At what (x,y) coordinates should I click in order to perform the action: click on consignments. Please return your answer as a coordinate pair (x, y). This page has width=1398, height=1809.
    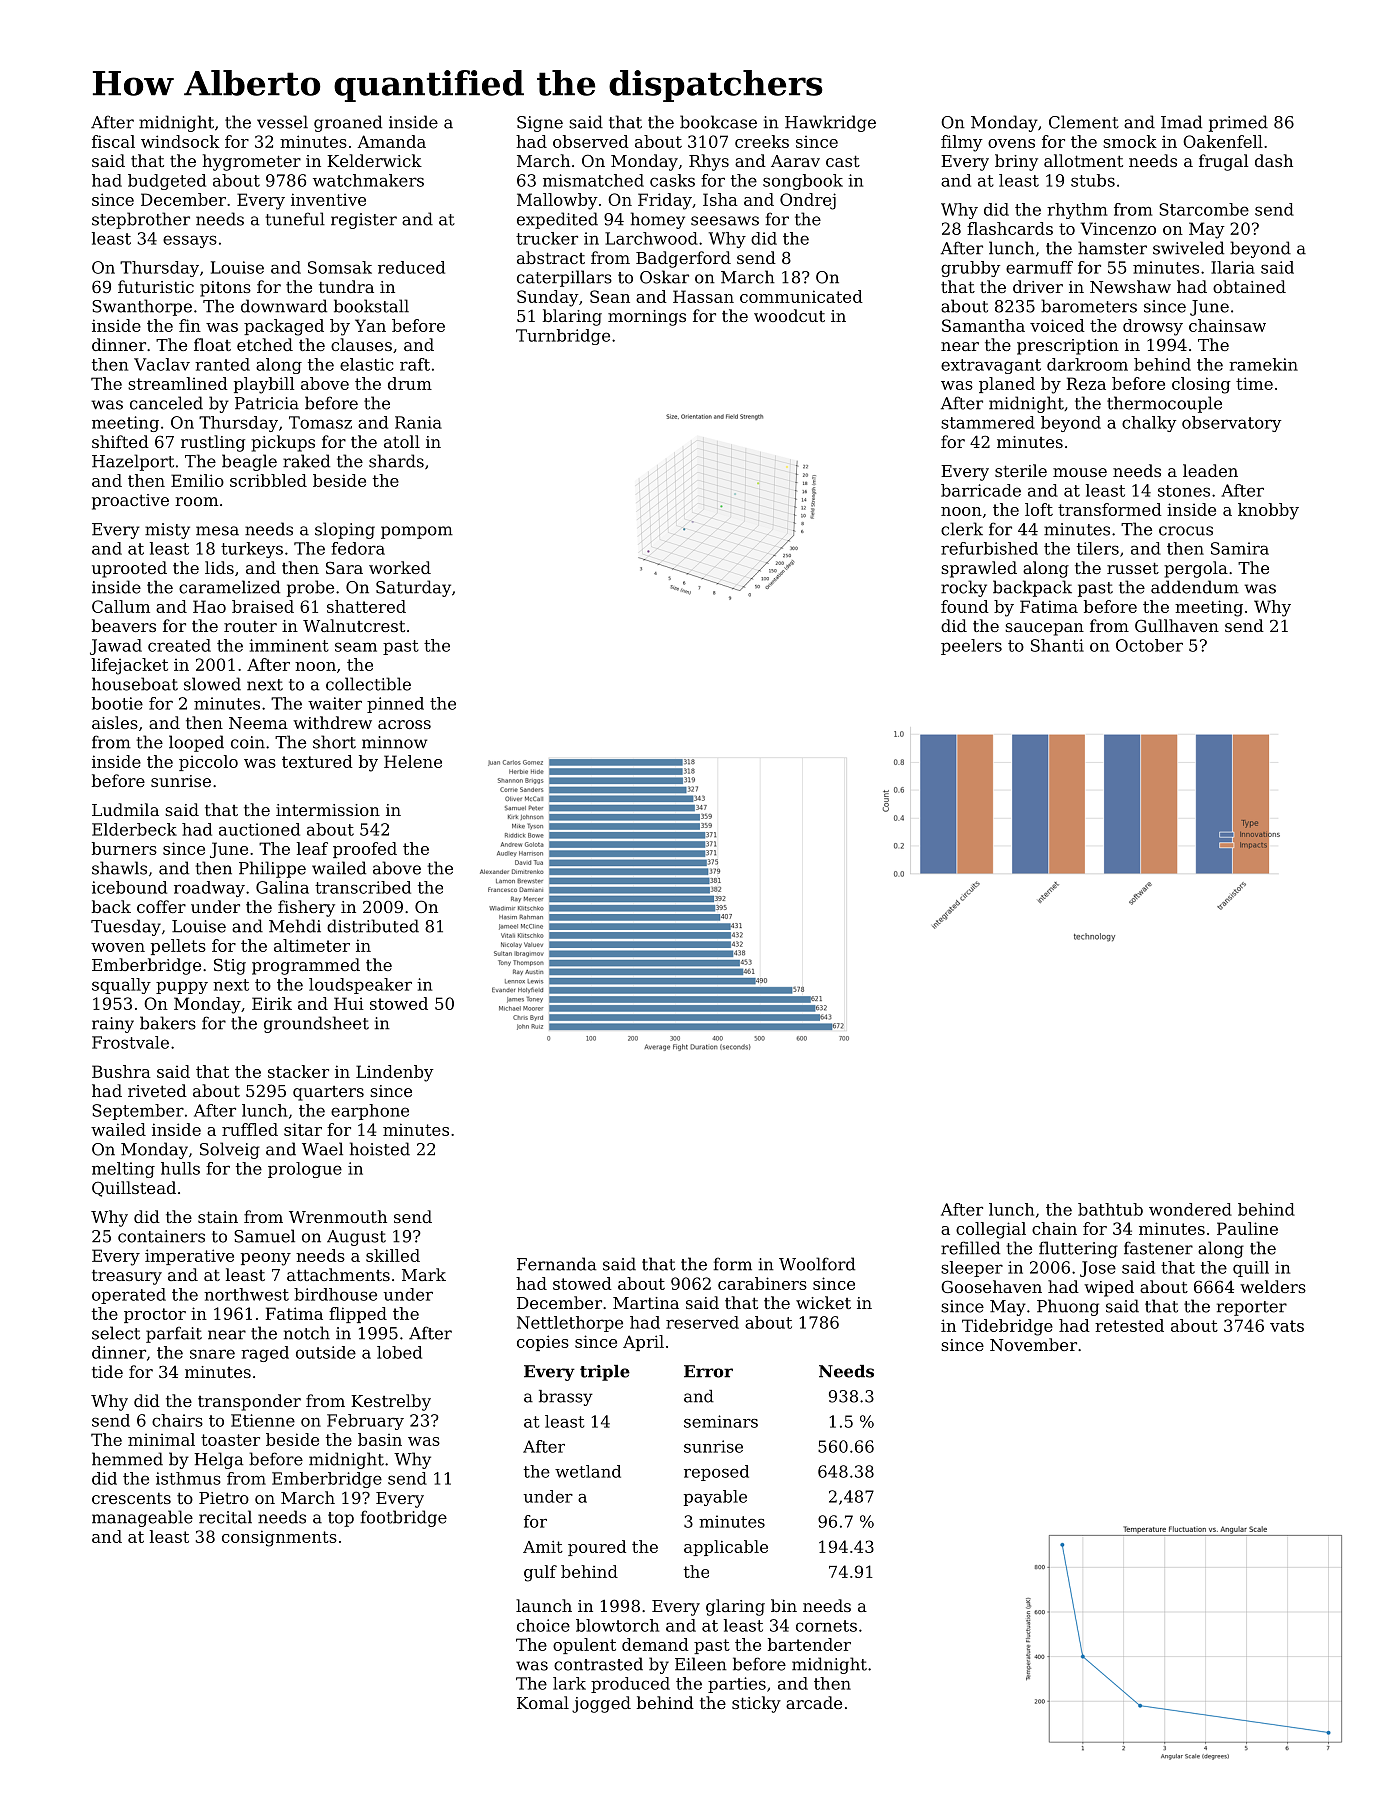
    Looking at the image, I should click on (279, 1538).
